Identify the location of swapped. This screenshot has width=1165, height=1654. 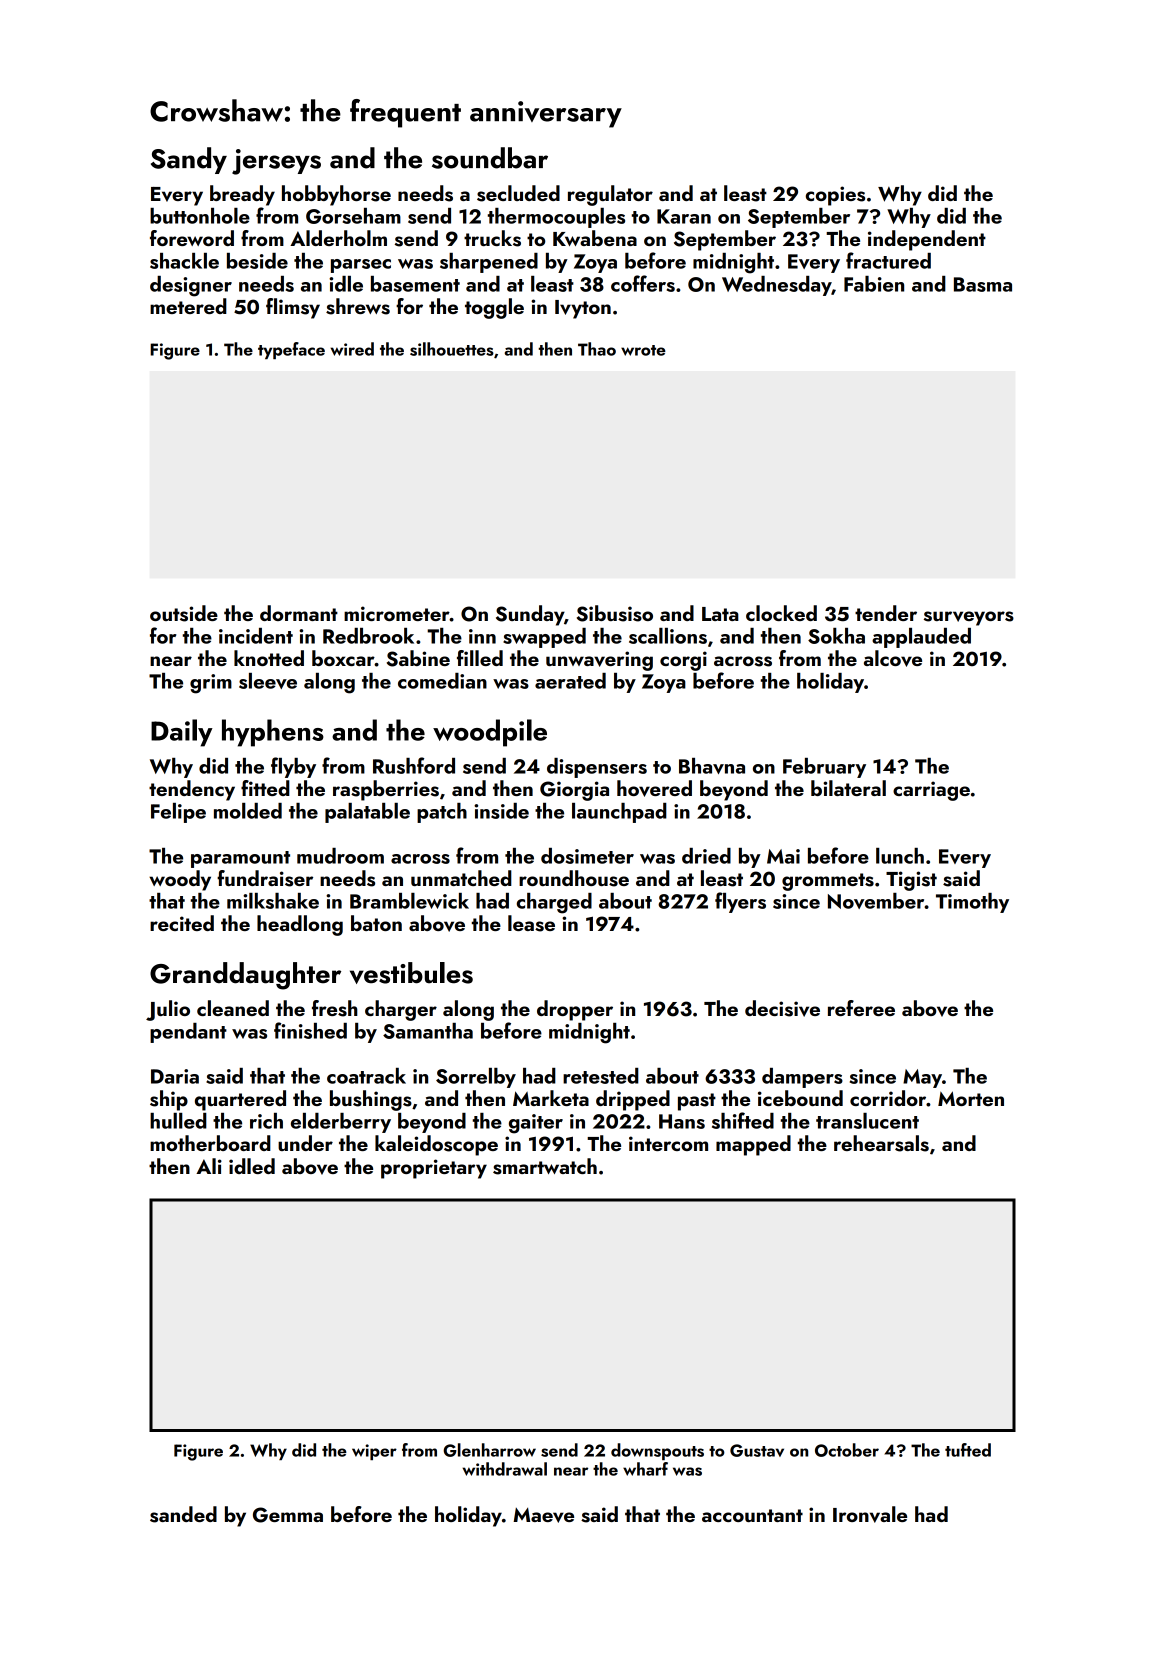
(544, 638).
